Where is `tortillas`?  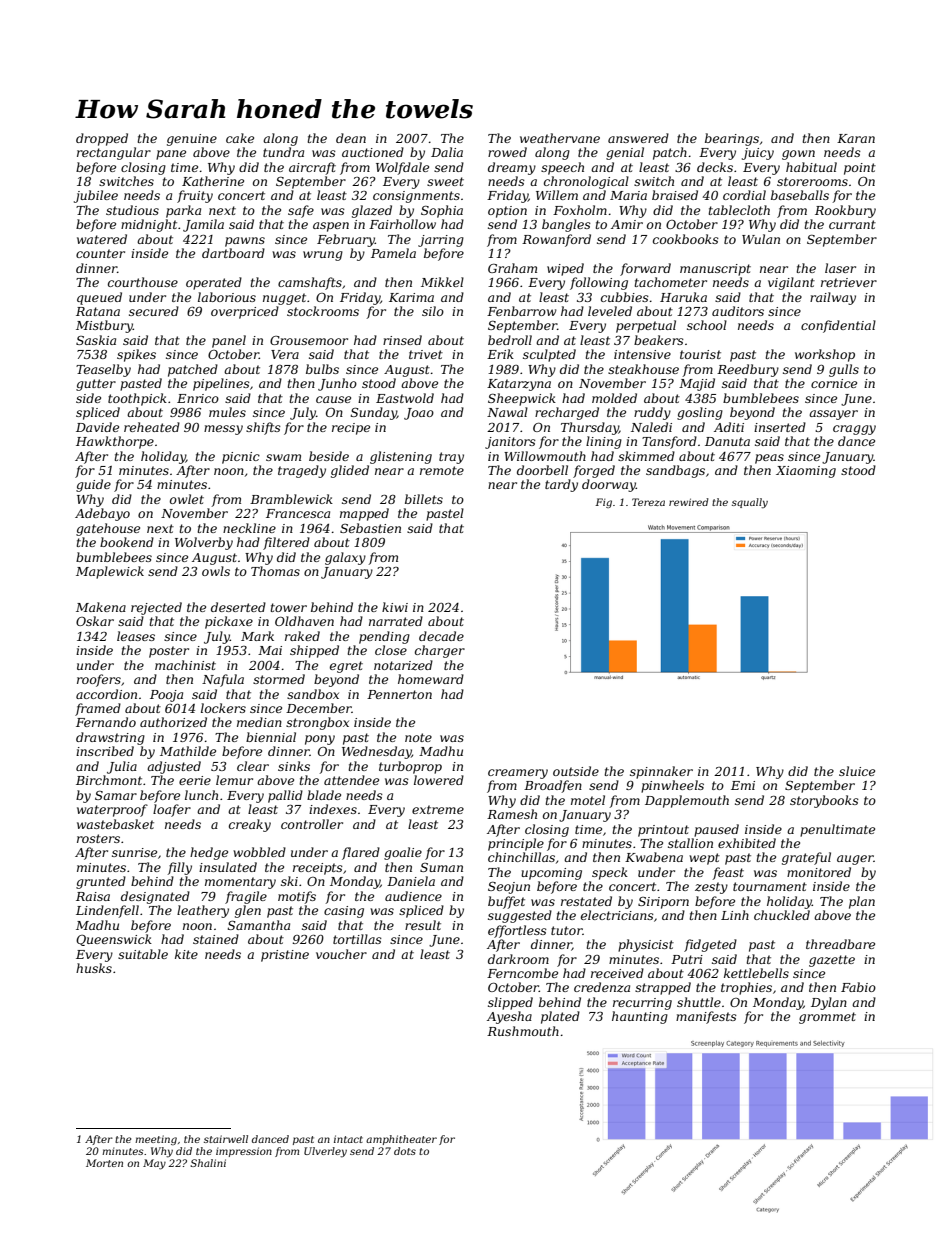
tortillas is located at coordinates (357, 939).
